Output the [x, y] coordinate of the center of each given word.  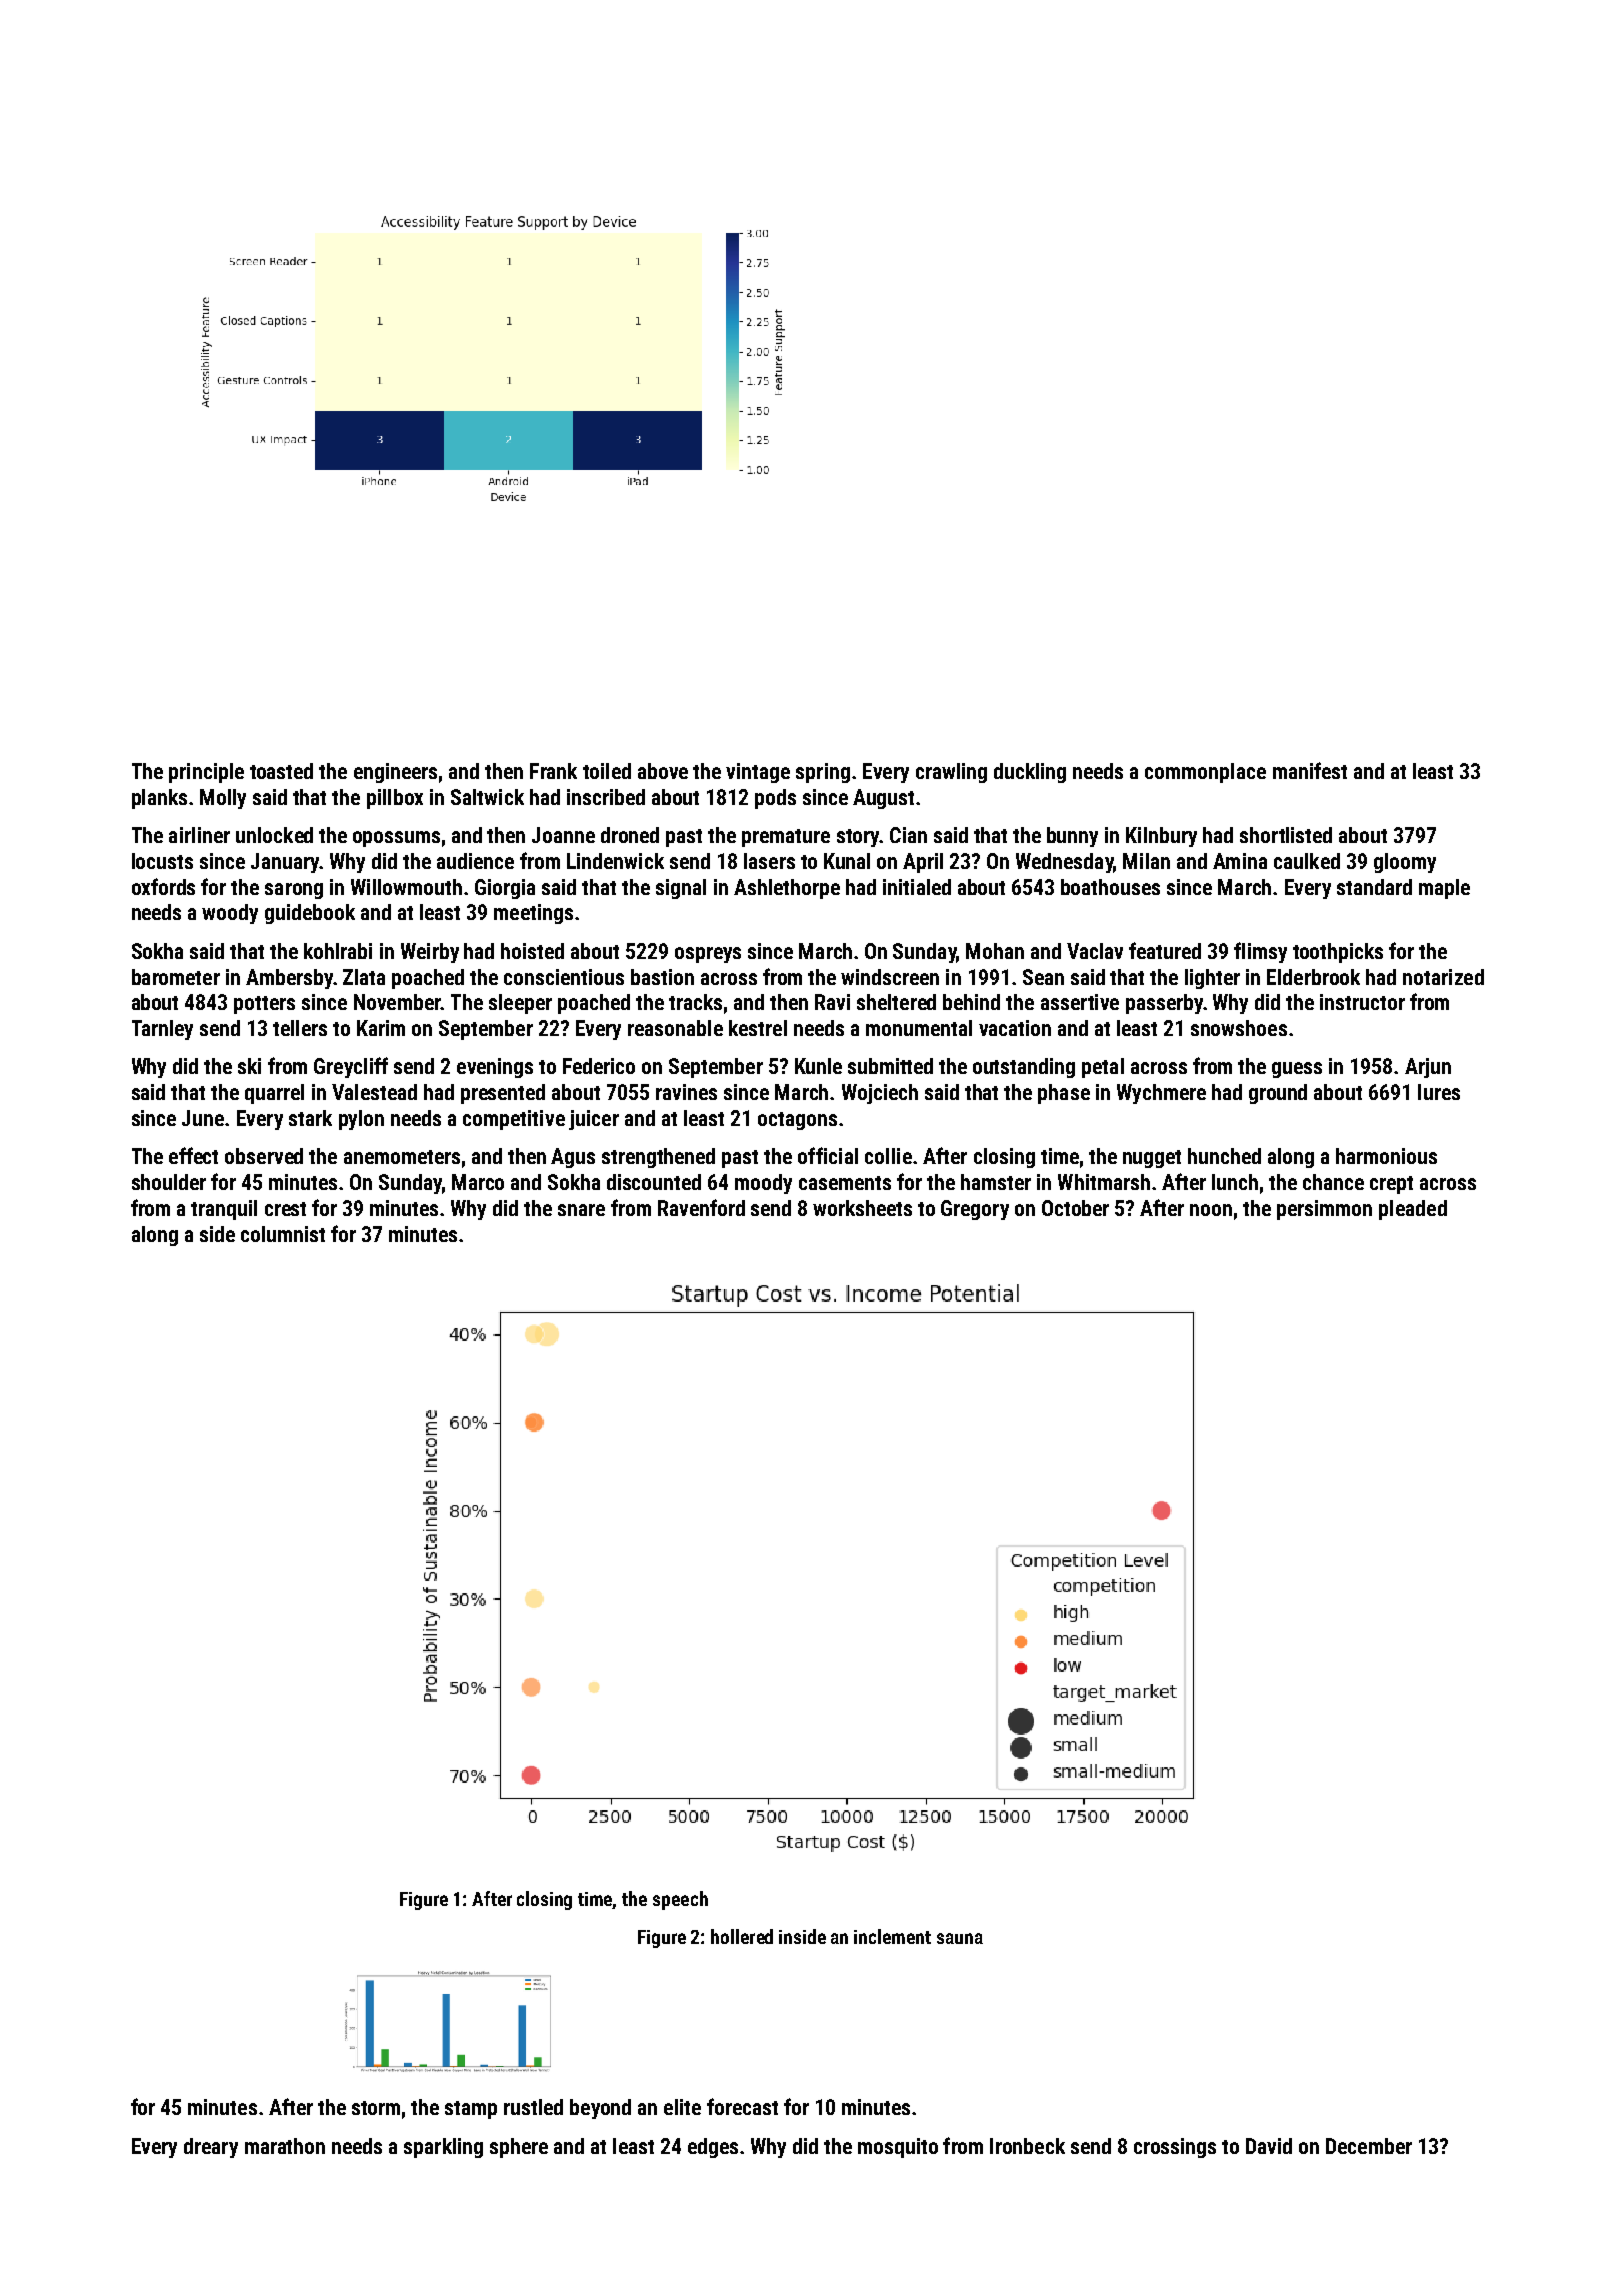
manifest [1310, 770]
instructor [1362, 1002]
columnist [283, 1234]
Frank [553, 771]
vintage [758, 773]
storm [376, 2108]
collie [888, 1156]
